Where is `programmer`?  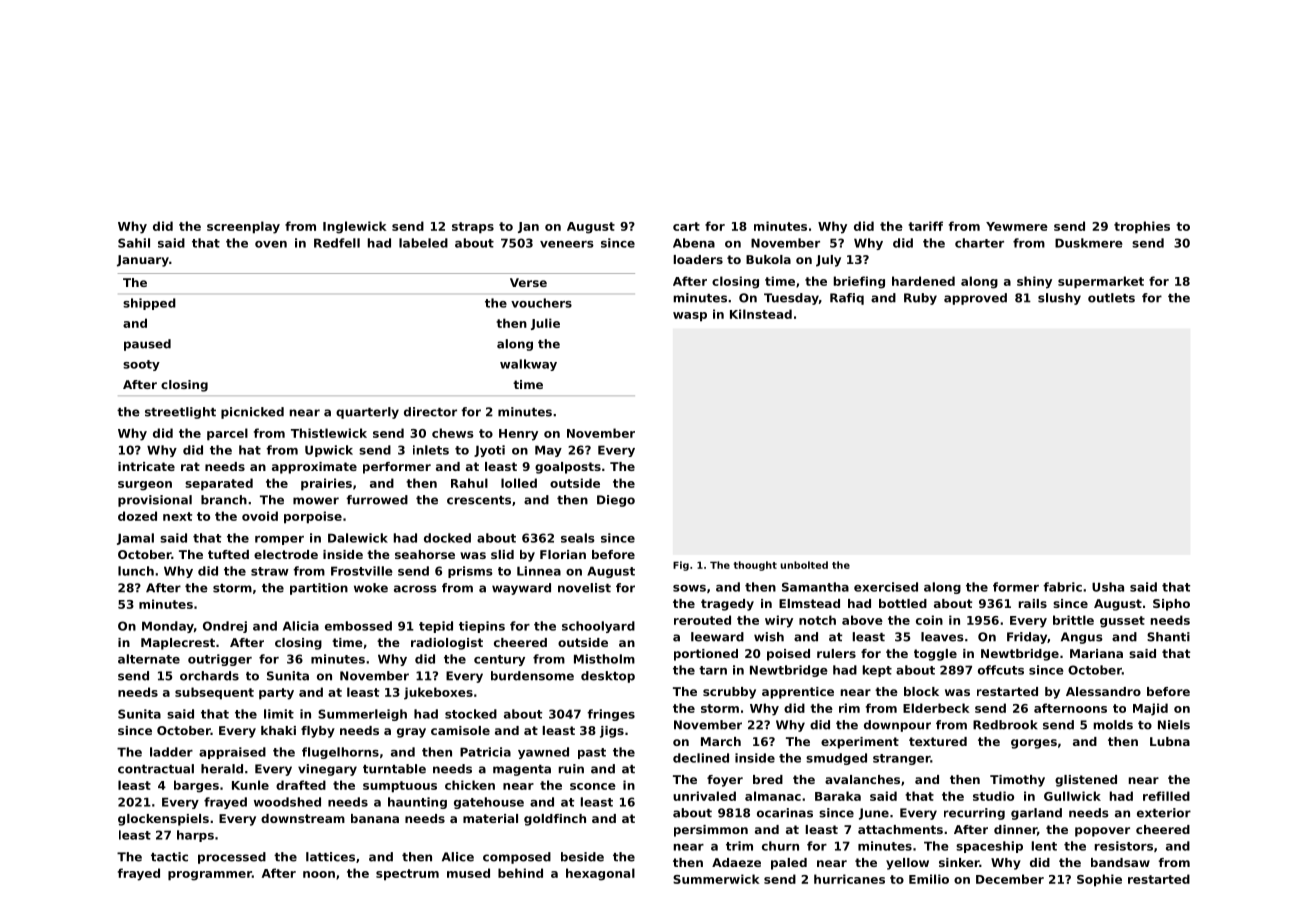 programmer is located at coordinates (210, 876).
